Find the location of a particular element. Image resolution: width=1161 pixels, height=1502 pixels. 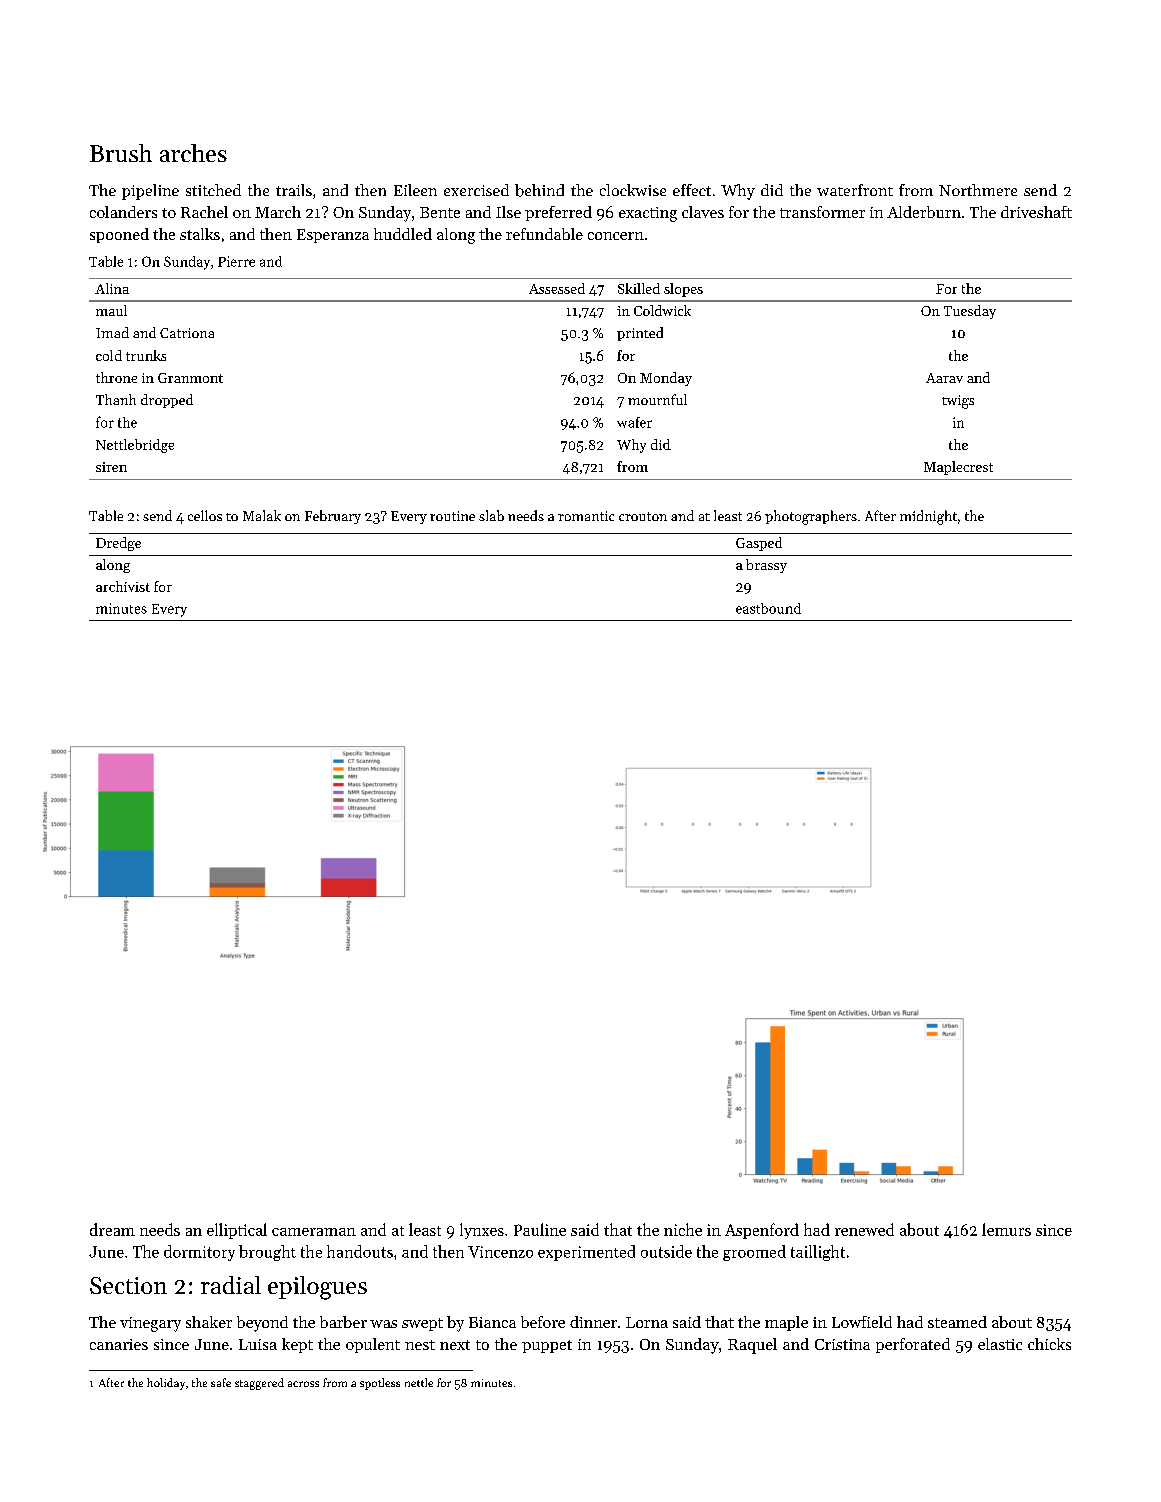

driveshaft is located at coordinates (1036, 212).
